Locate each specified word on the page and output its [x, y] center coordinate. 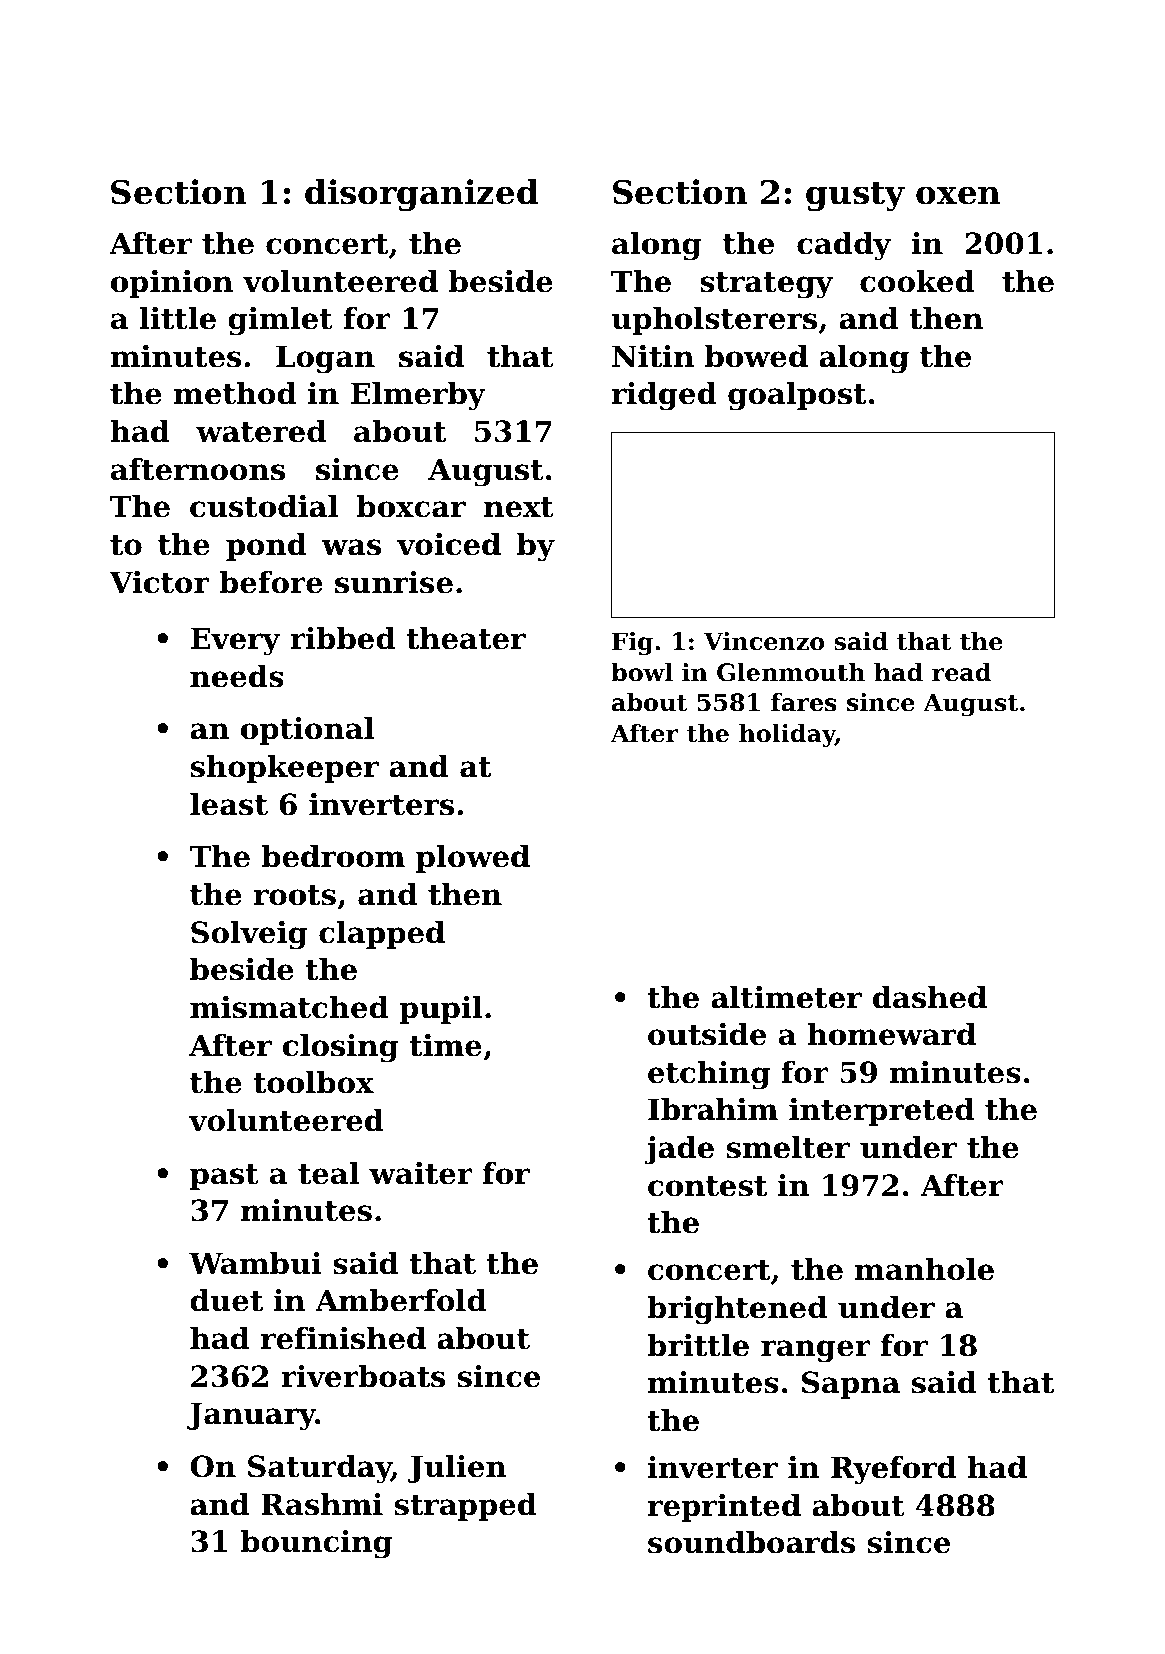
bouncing [316, 1544]
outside [707, 1034]
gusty [855, 196]
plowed [473, 859]
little [177, 318]
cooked [917, 281]
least [229, 804]
